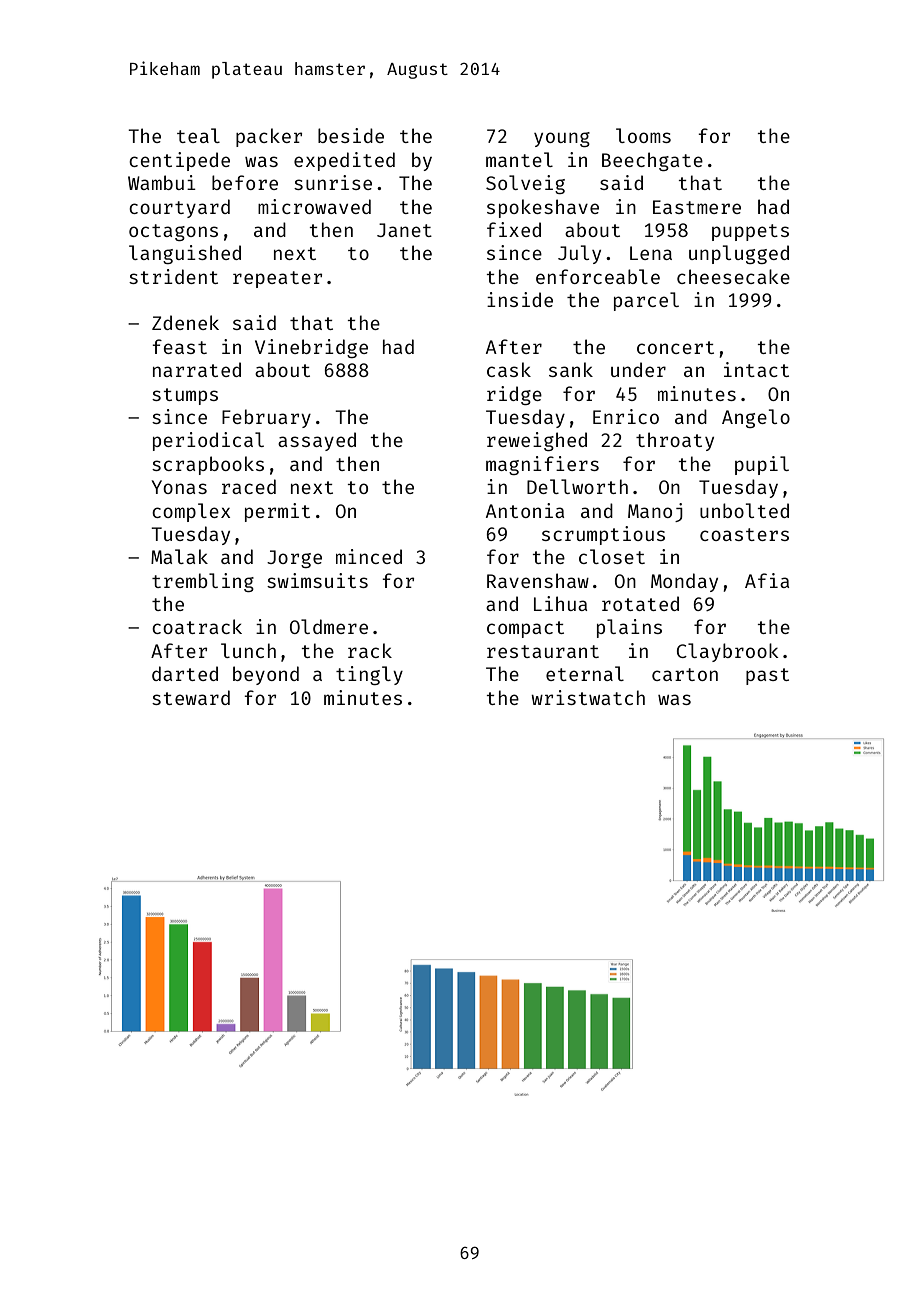 The height and width of the image is (1304, 919). Describe the element at coordinates (643, 135) in the image. I see `looms` at that location.
